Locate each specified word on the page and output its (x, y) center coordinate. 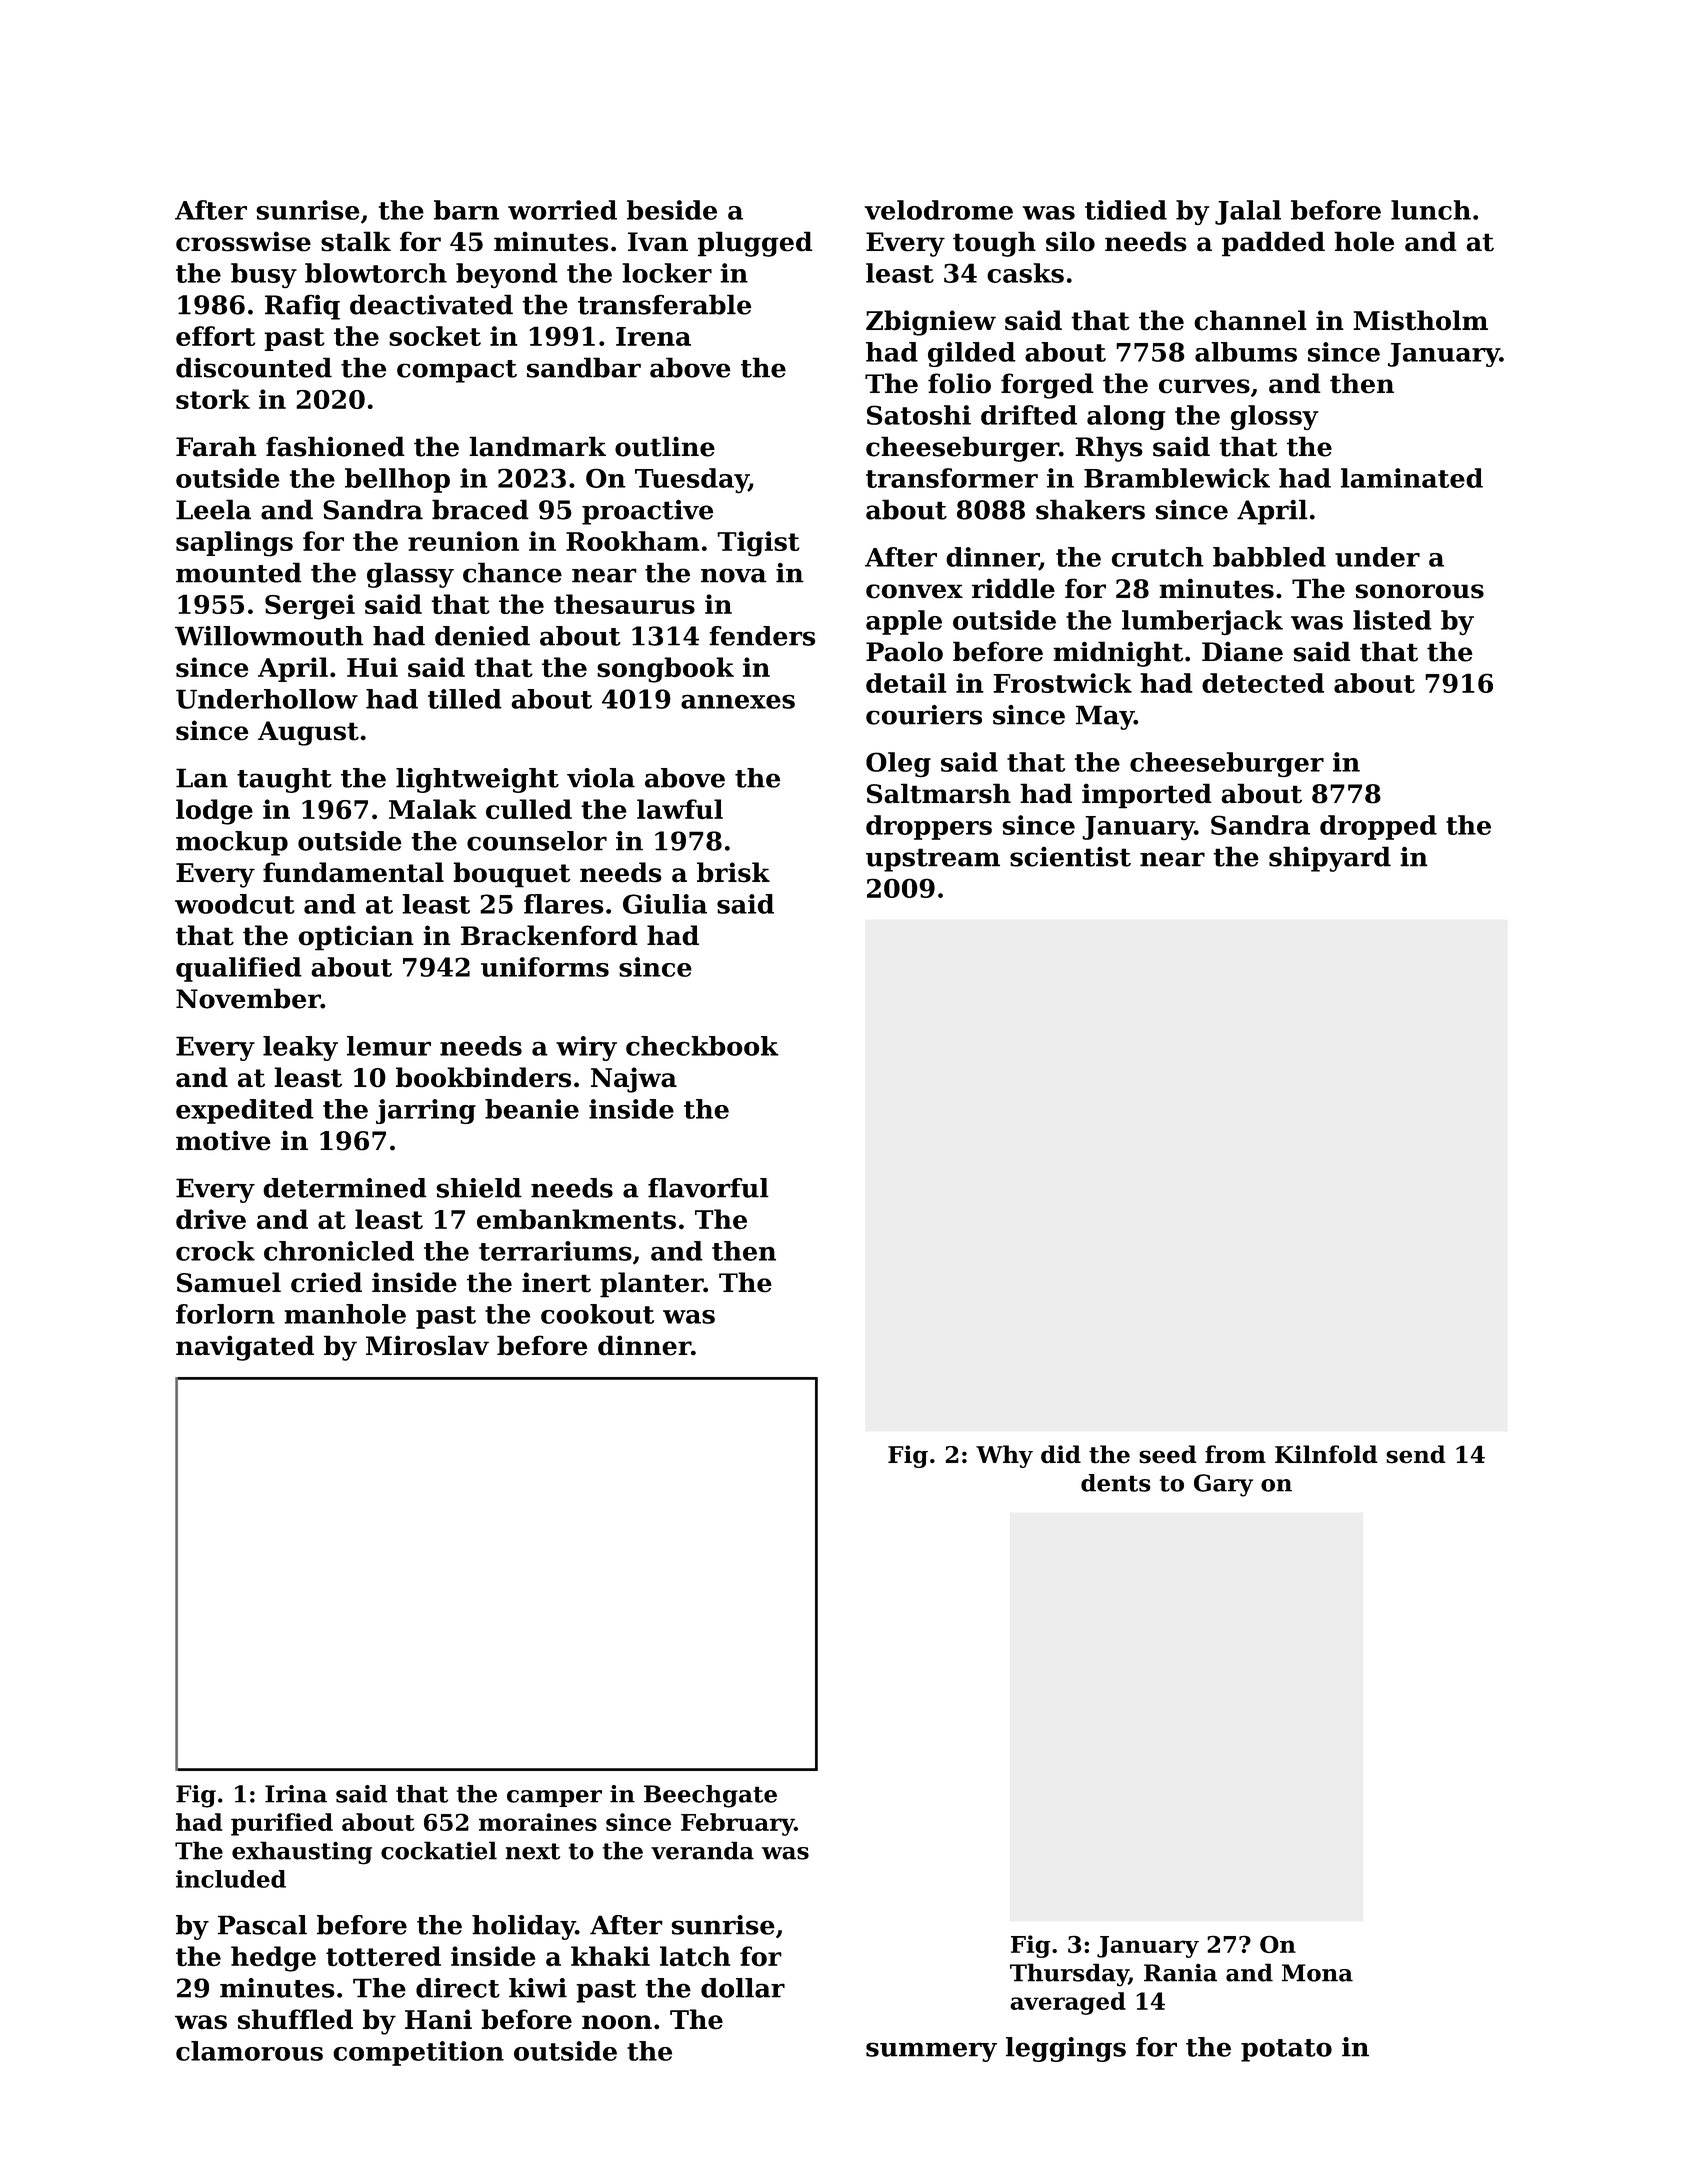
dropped (1378, 827)
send (1416, 1454)
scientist (1070, 857)
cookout (597, 1314)
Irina (296, 1794)
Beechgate (710, 1796)
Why (1004, 1456)
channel (1250, 320)
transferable (664, 304)
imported (1147, 796)
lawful (680, 809)
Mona (1317, 1973)
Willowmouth (269, 636)
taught (284, 780)
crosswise (243, 241)
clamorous (249, 2051)
